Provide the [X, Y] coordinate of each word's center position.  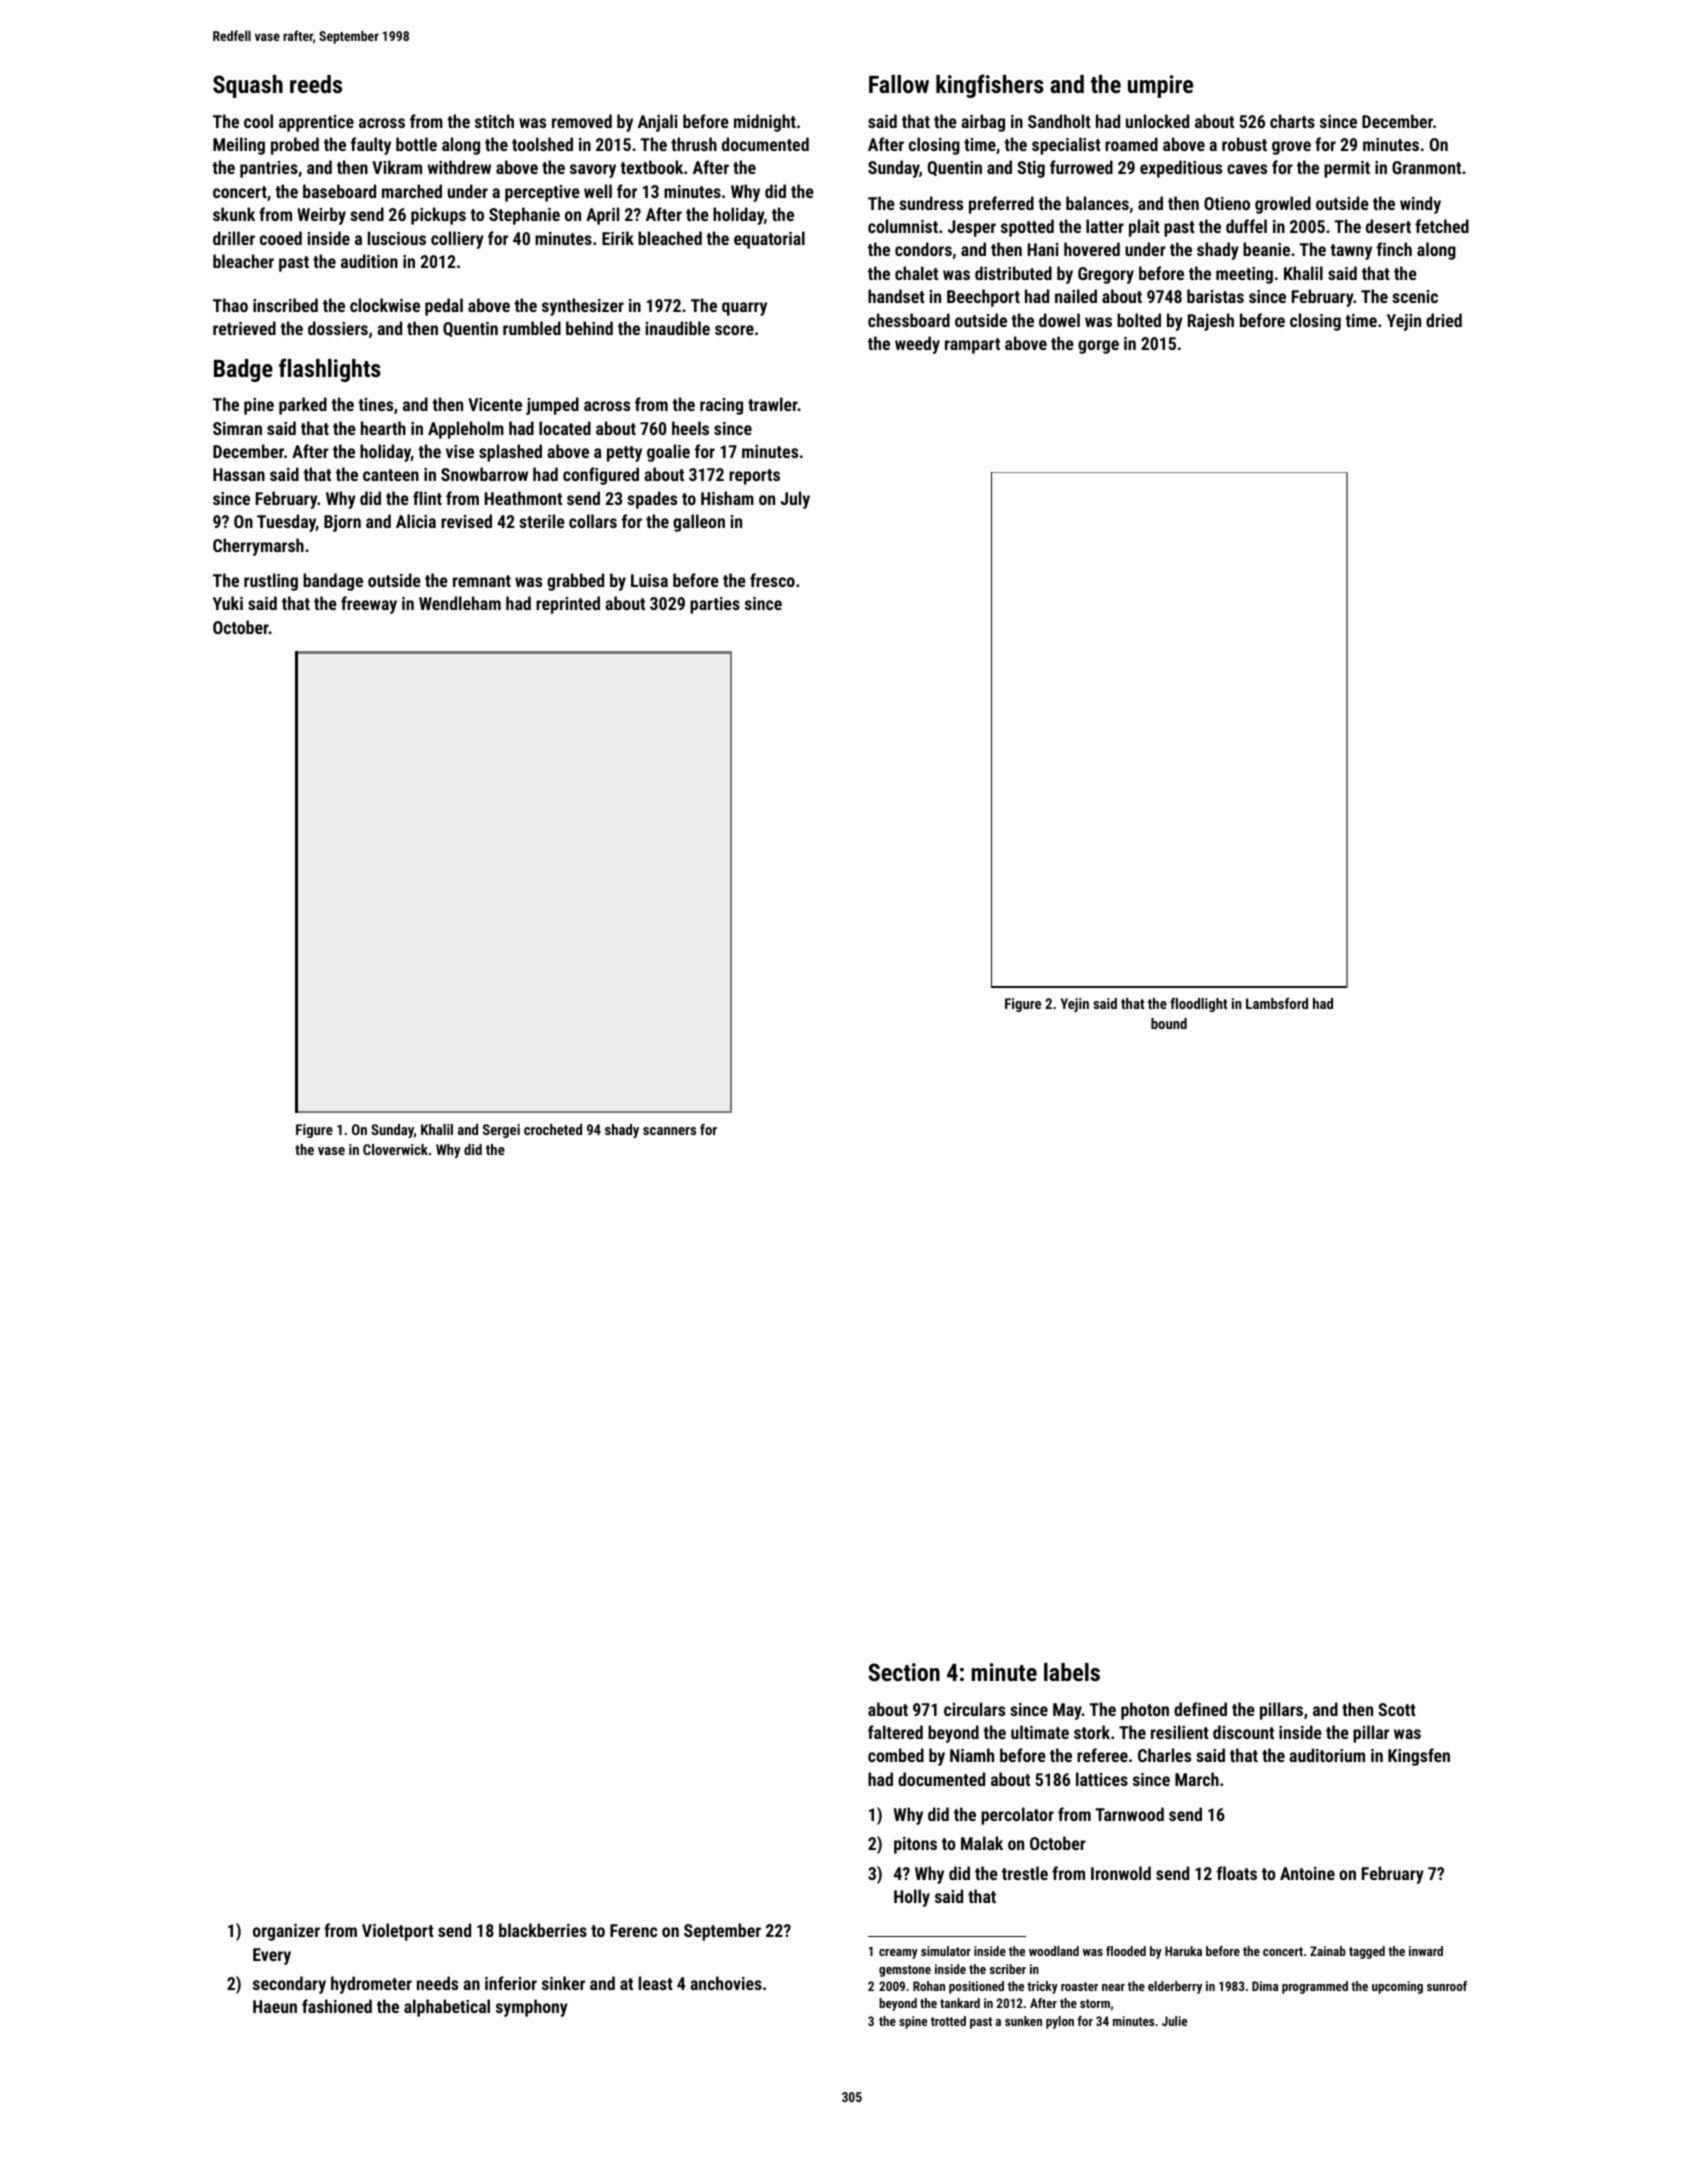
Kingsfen [1419, 1757]
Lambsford [1277, 1003]
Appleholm [466, 430]
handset [896, 296]
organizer [286, 1932]
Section [904, 1672]
